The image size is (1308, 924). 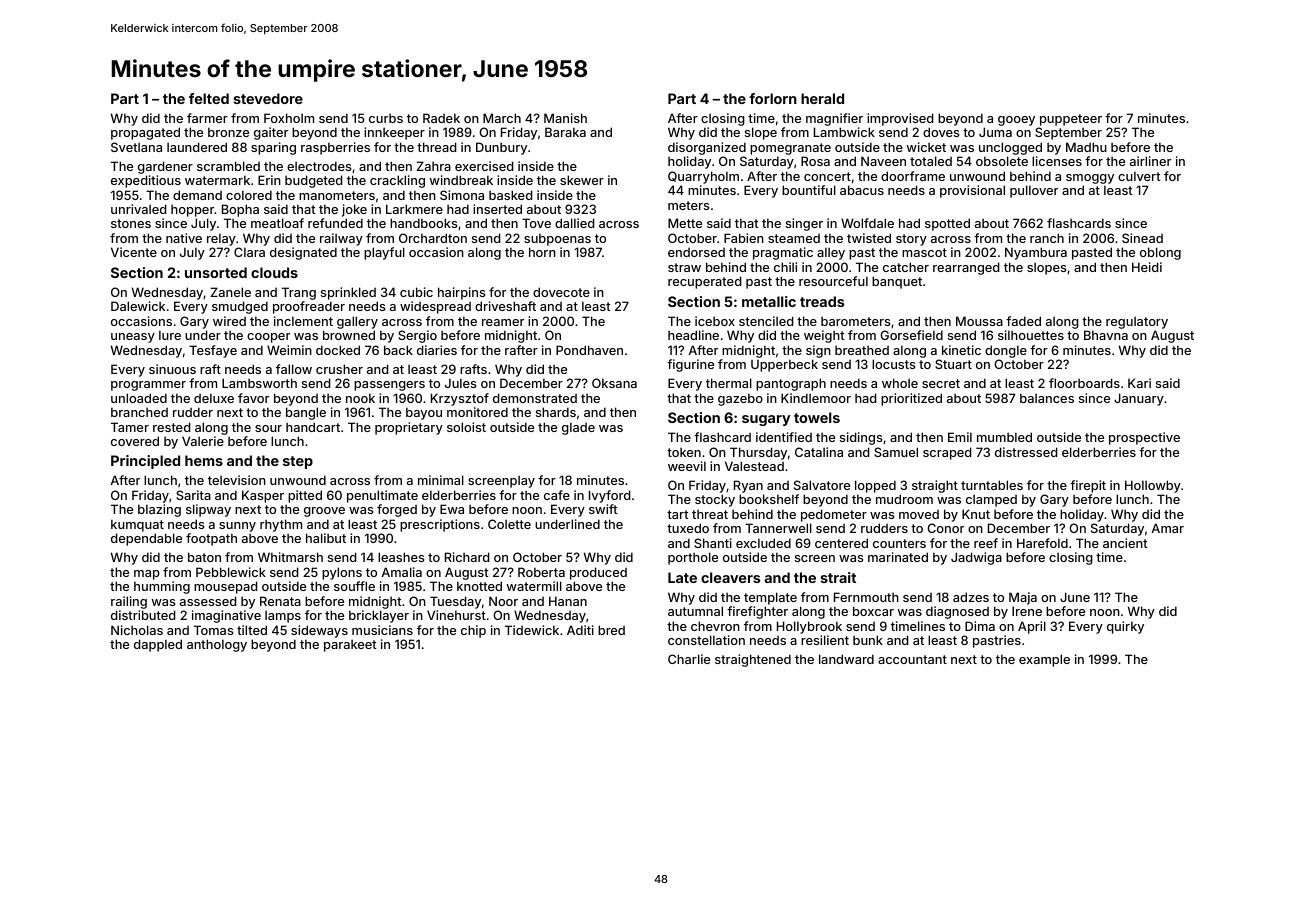 What do you see at coordinates (228, 166) in the page?
I see `scrambled` at bounding box center [228, 166].
